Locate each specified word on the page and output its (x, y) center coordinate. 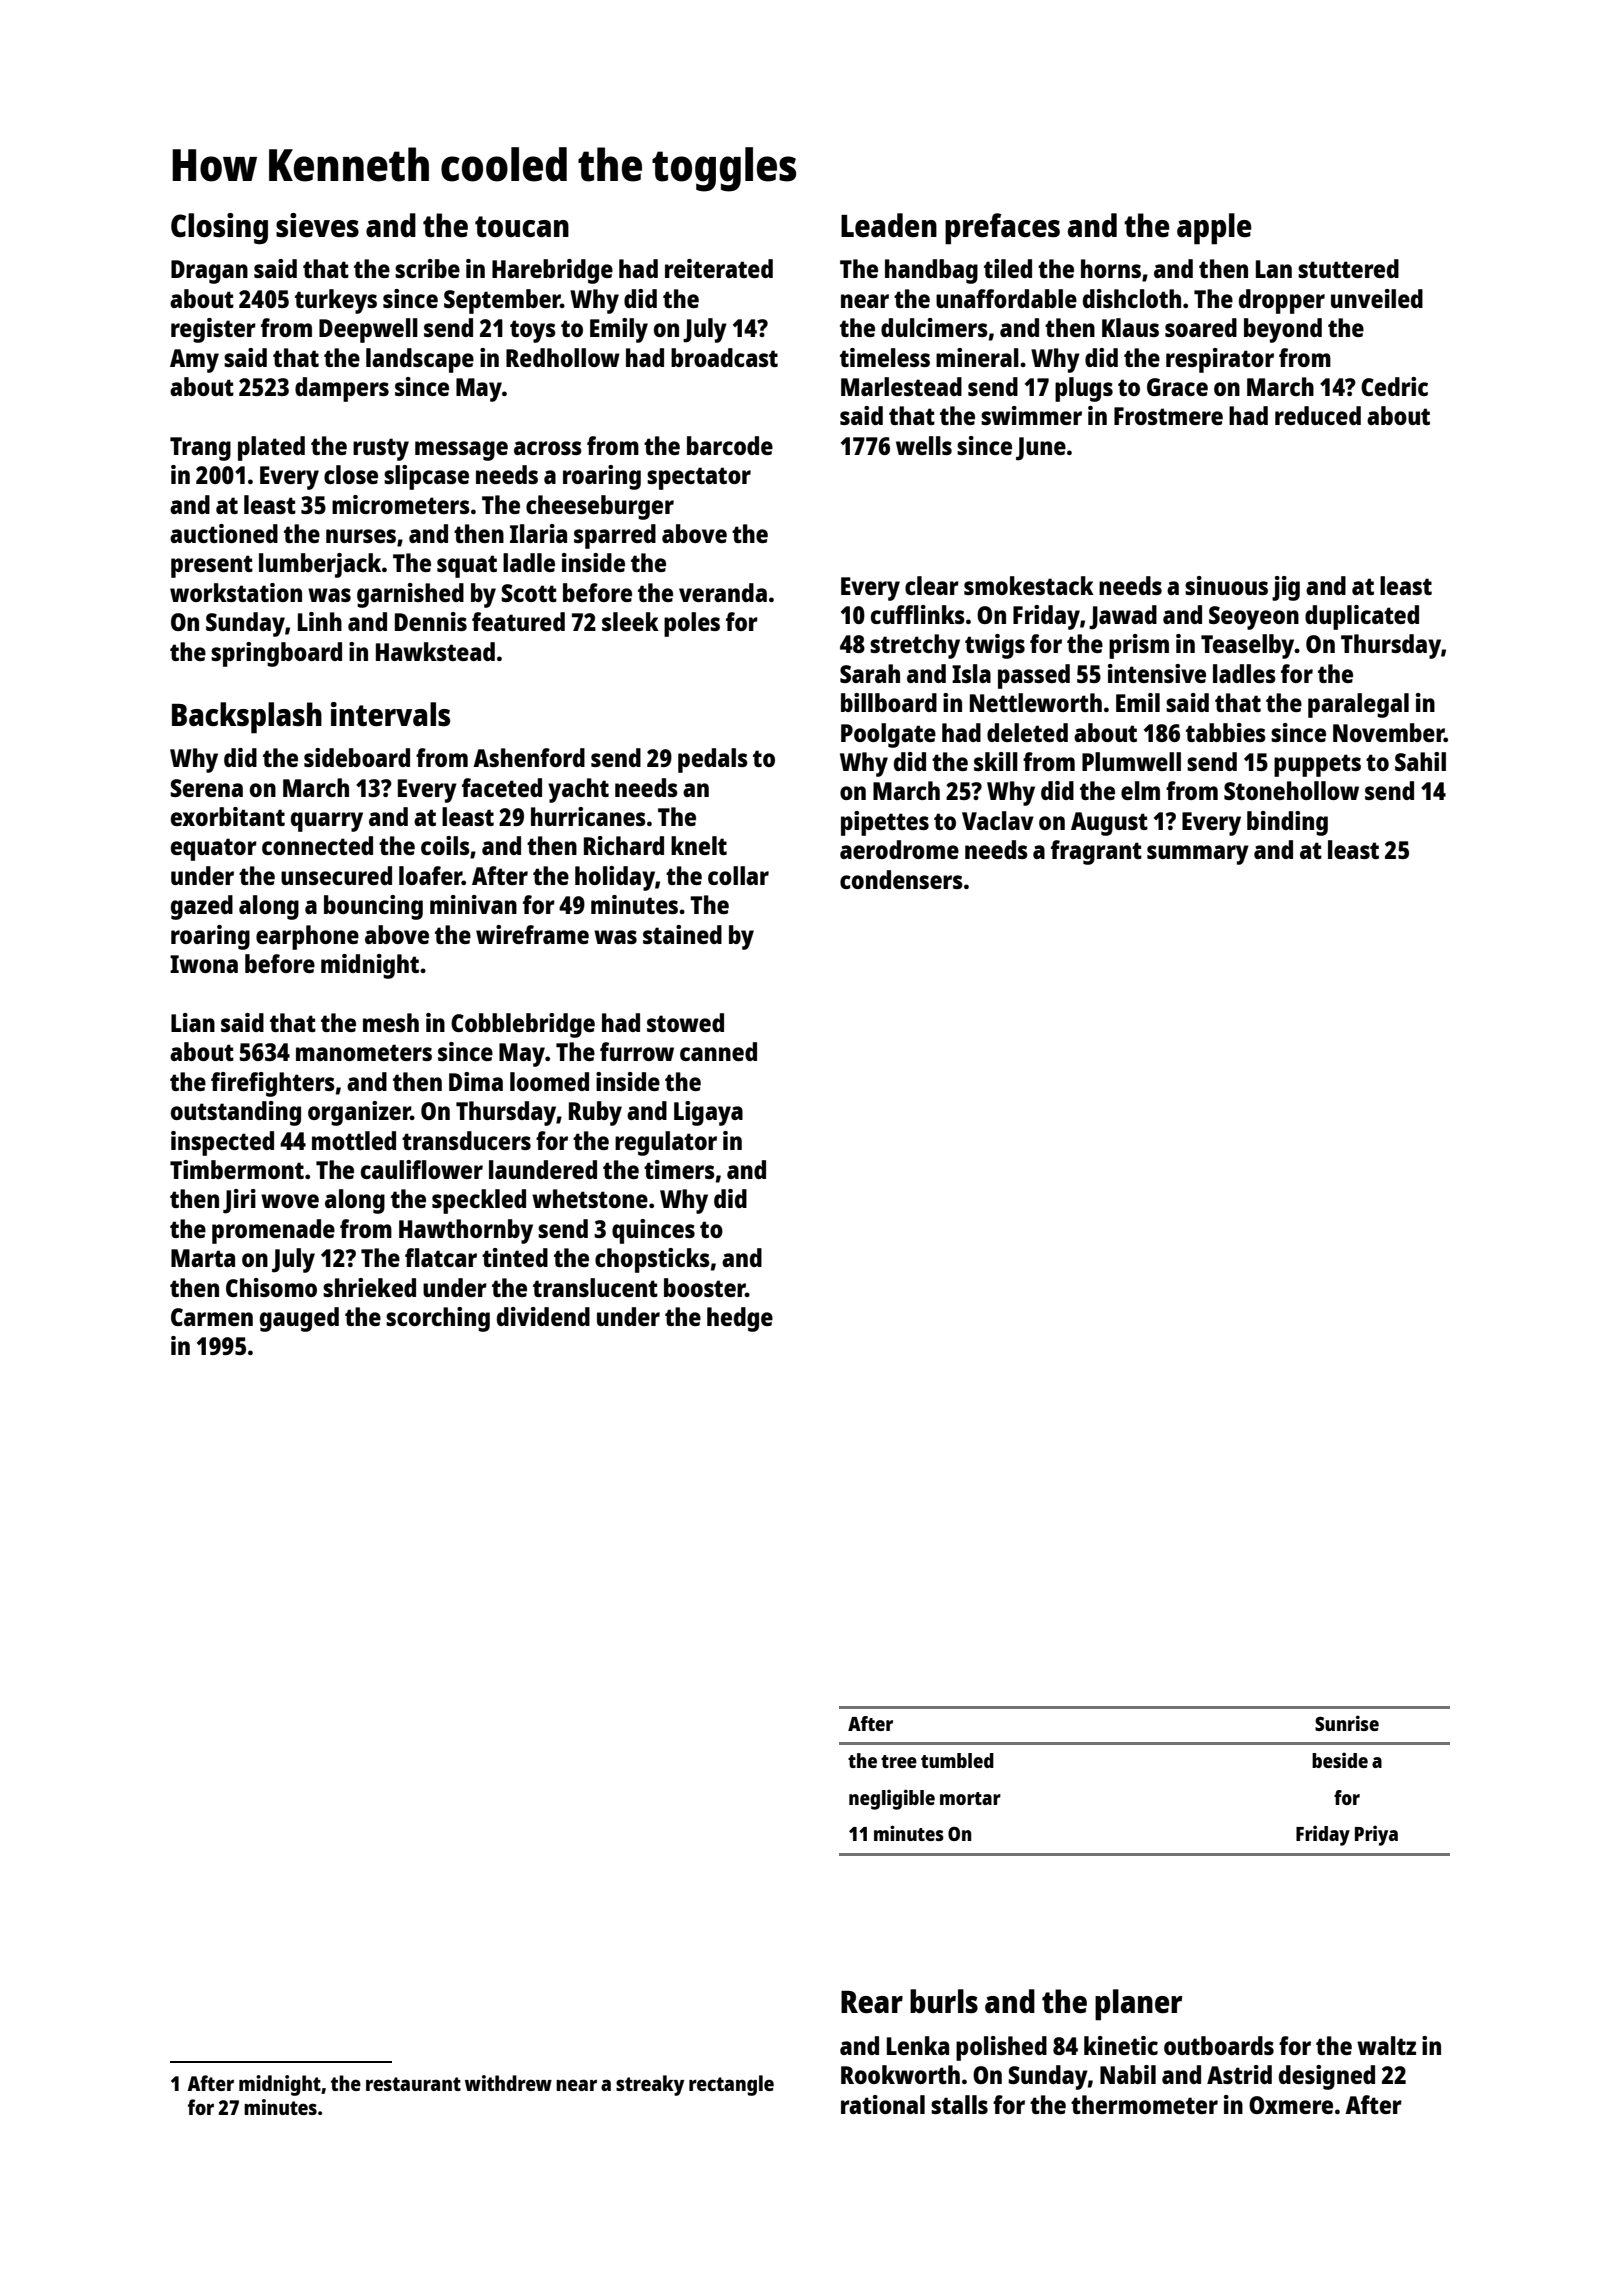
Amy (194, 361)
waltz (1386, 2045)
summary (1198, 855)
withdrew (508, 2083)
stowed (685, 1022)
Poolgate (888, 735)
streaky (650, 2085)
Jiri (239, 1201)
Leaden (889, 225)
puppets (1317, 765)
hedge (740, 1319)
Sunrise (1347, 1723)
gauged (299, 1319)
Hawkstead (435, 651)
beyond (1283, 330)
